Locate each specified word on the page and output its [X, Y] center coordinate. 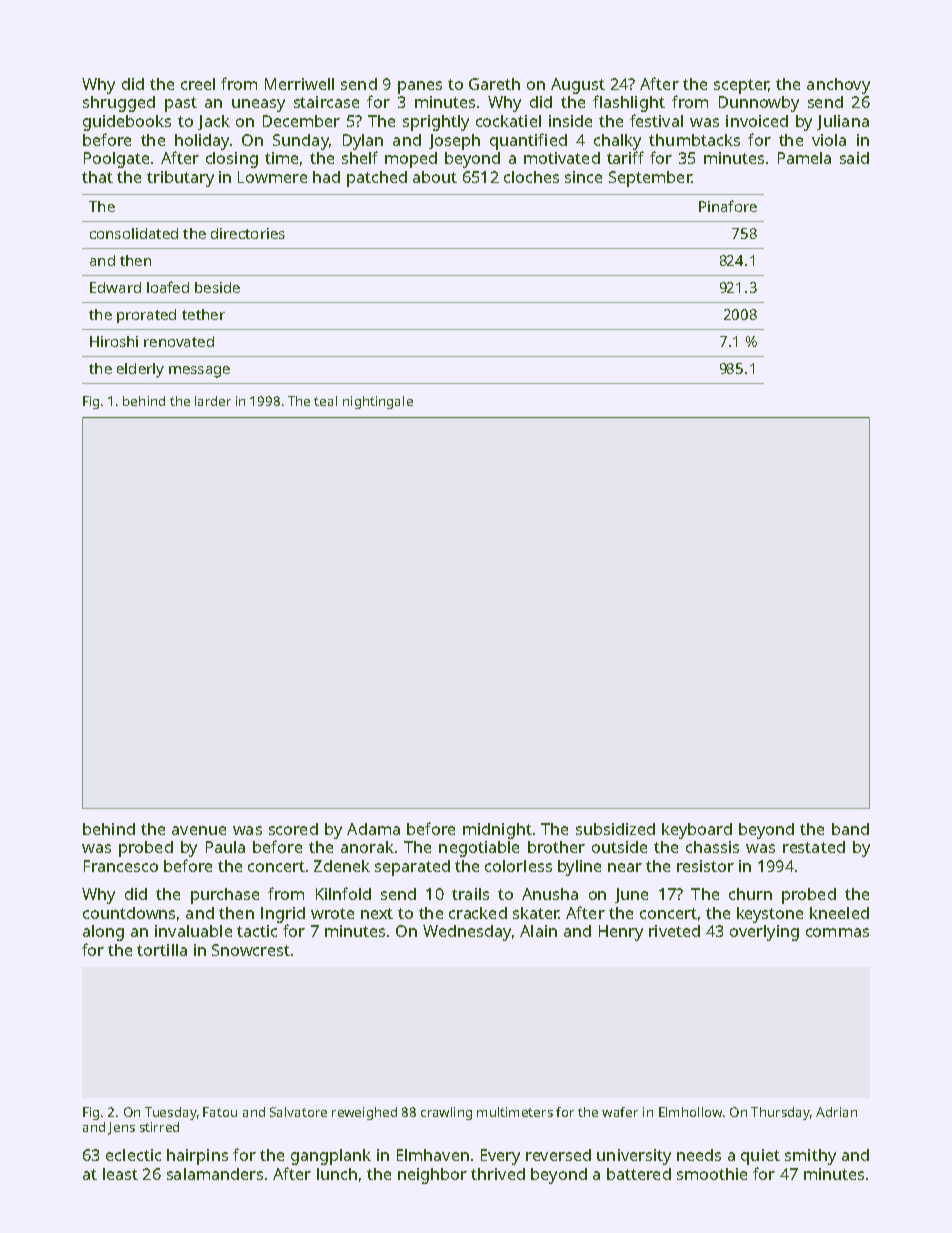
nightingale [378, 402]
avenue [199, 830]
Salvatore [298, 1112]
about [435, 177]
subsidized [615, 829]
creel [198, 84]
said [854, 158]
